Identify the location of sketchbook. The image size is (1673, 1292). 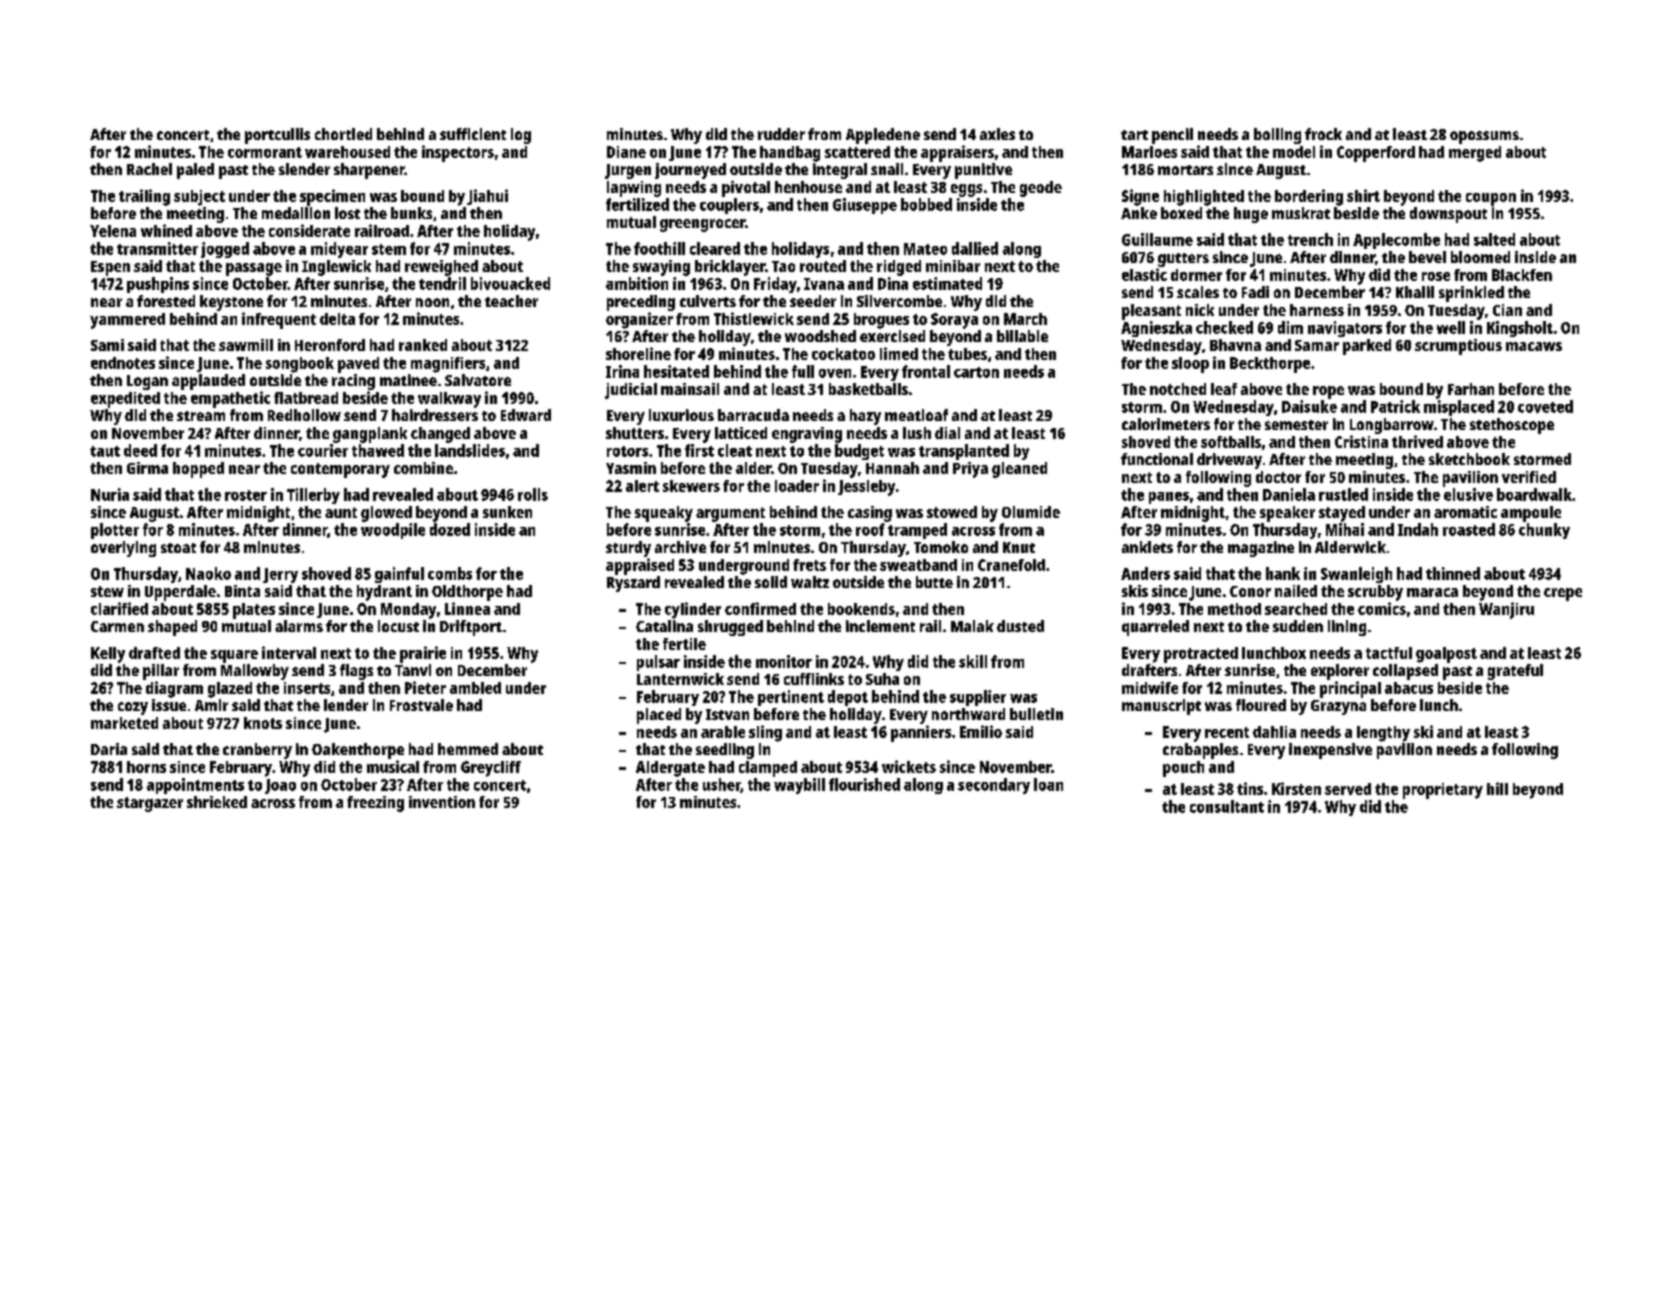
(1469, 459).
